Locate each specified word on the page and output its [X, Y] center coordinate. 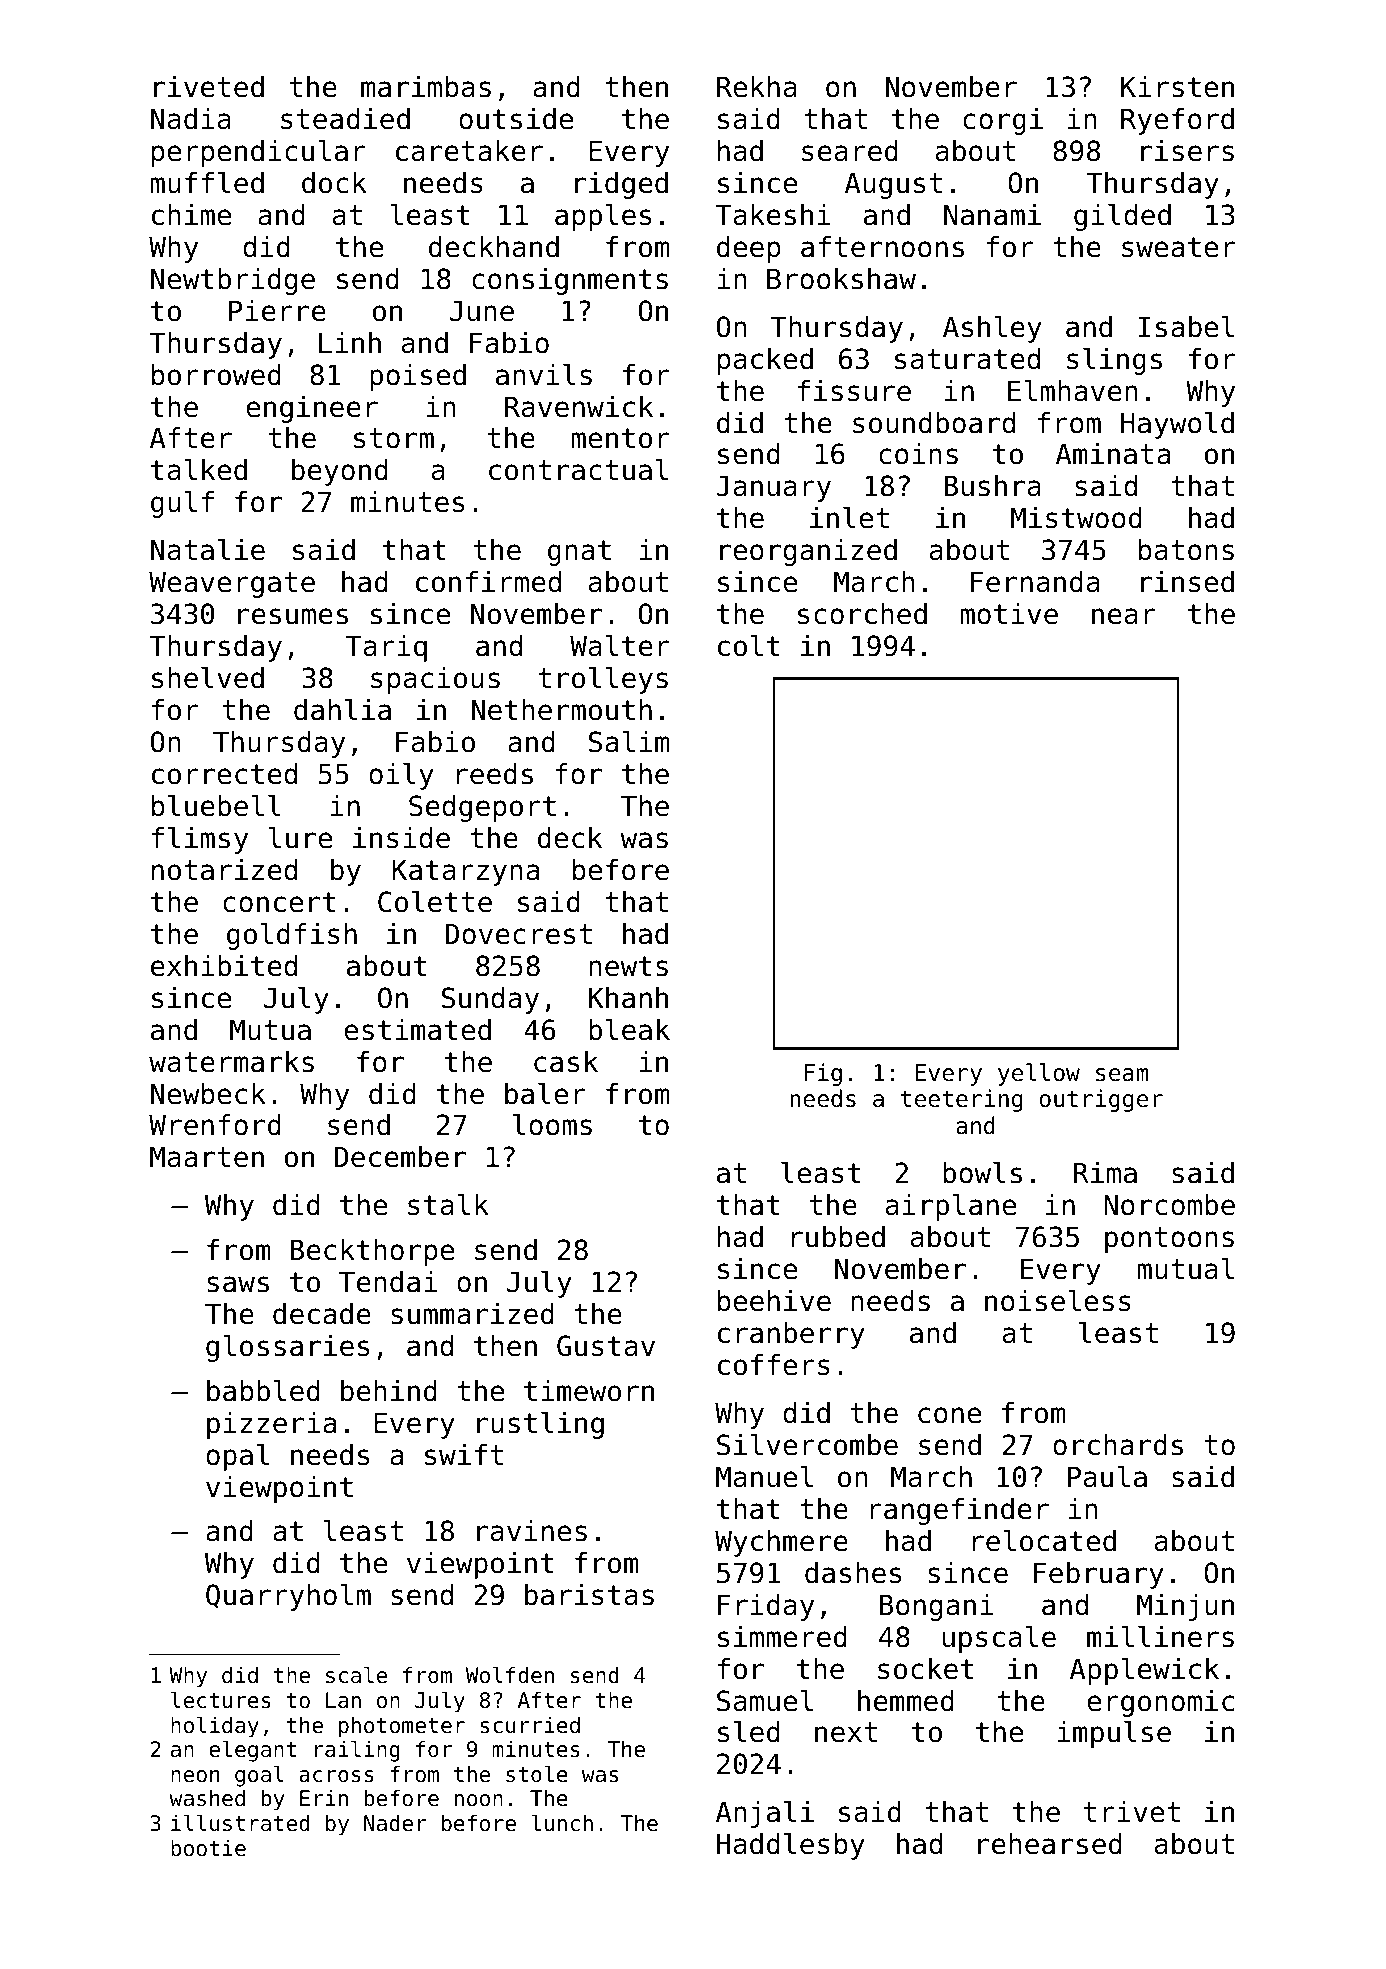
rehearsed [1050, 1844]
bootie [208, 1848]
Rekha [757, 87]
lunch [562, 1823]
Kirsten [1177, 87]
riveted [209, 87]
